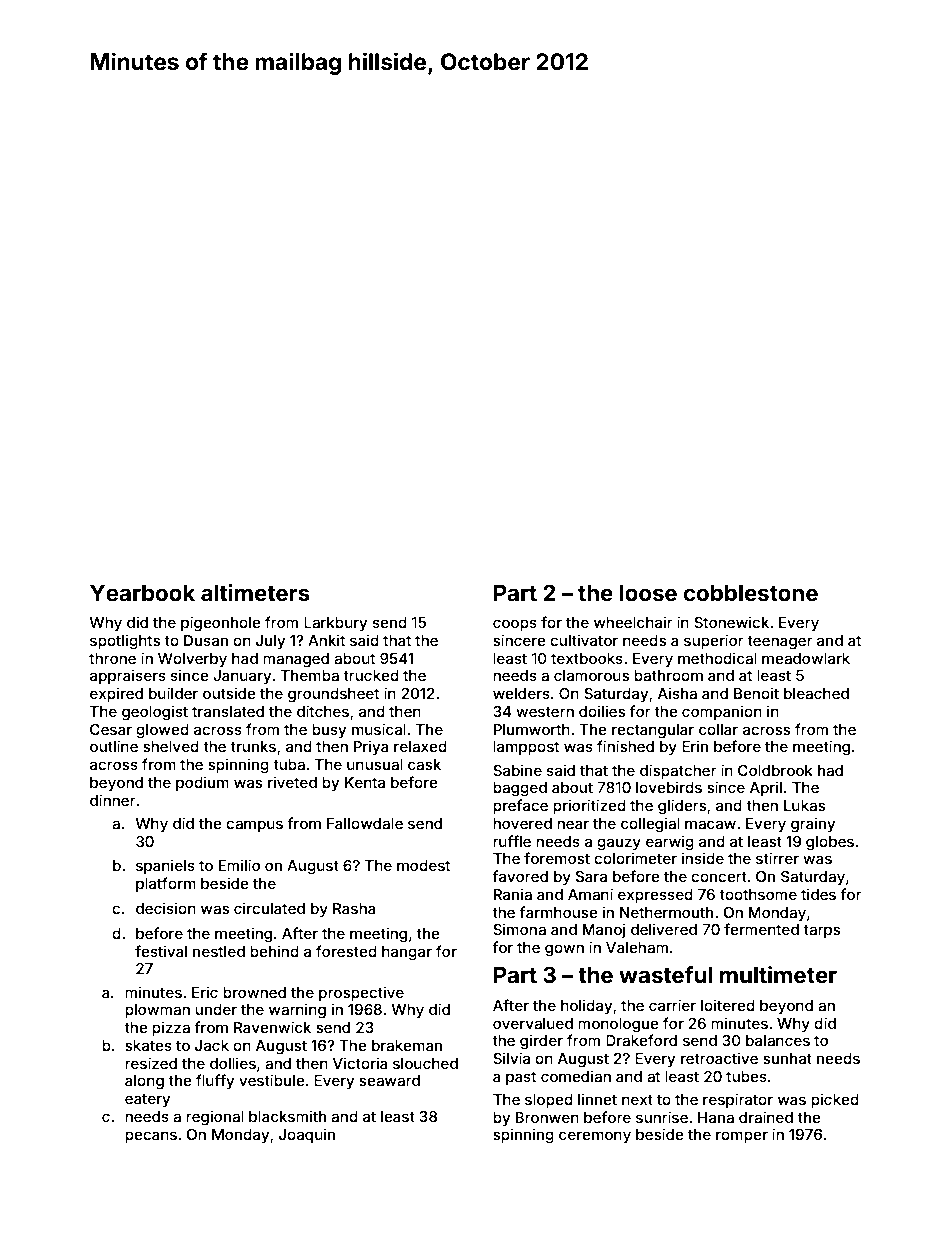 This image has height=1233, width=952. I want to click on Yearbook, so click(142, 592).
